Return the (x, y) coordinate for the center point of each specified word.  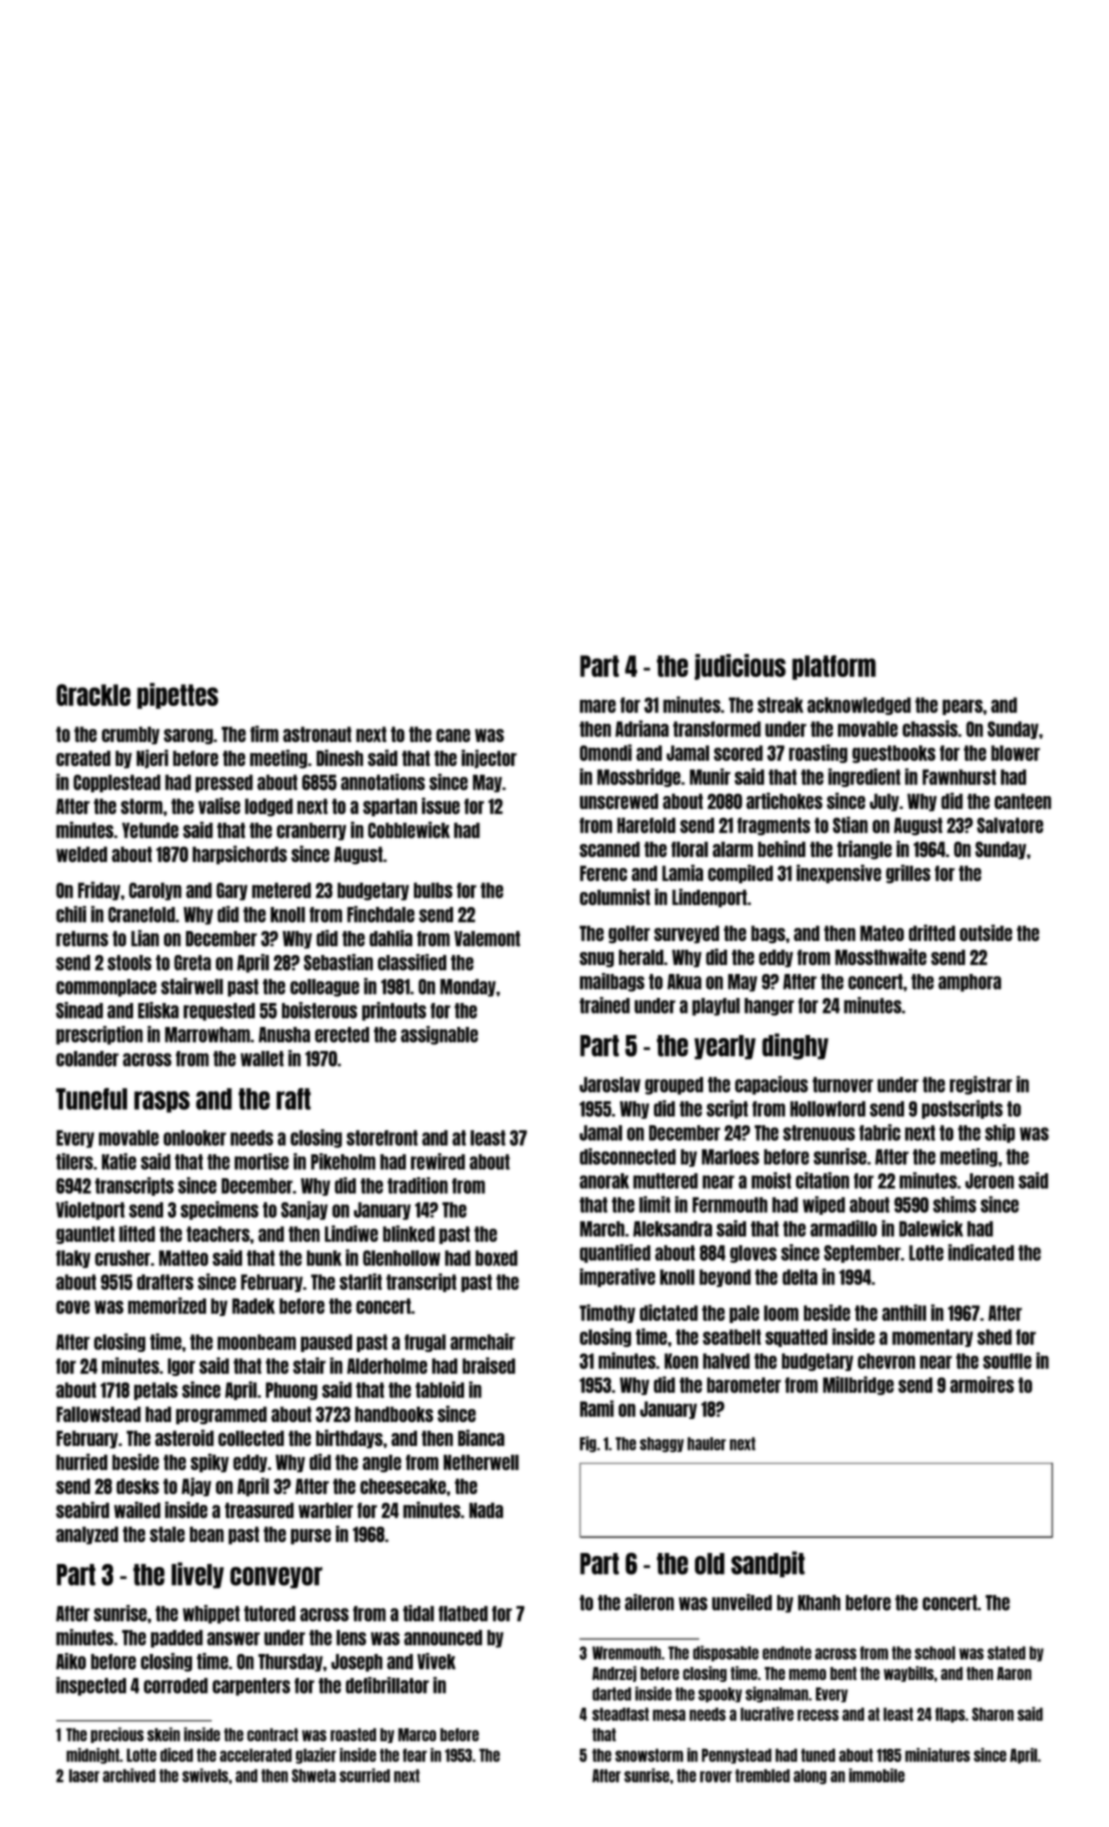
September (862, 1254)
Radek (253, 1306)
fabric (880, 1132)
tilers (74, 1161)
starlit (361, 1281)
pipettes (177, 696)
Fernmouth (730, 1205)
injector (489, 758)
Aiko (71, 1661)
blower (1015, 753)
